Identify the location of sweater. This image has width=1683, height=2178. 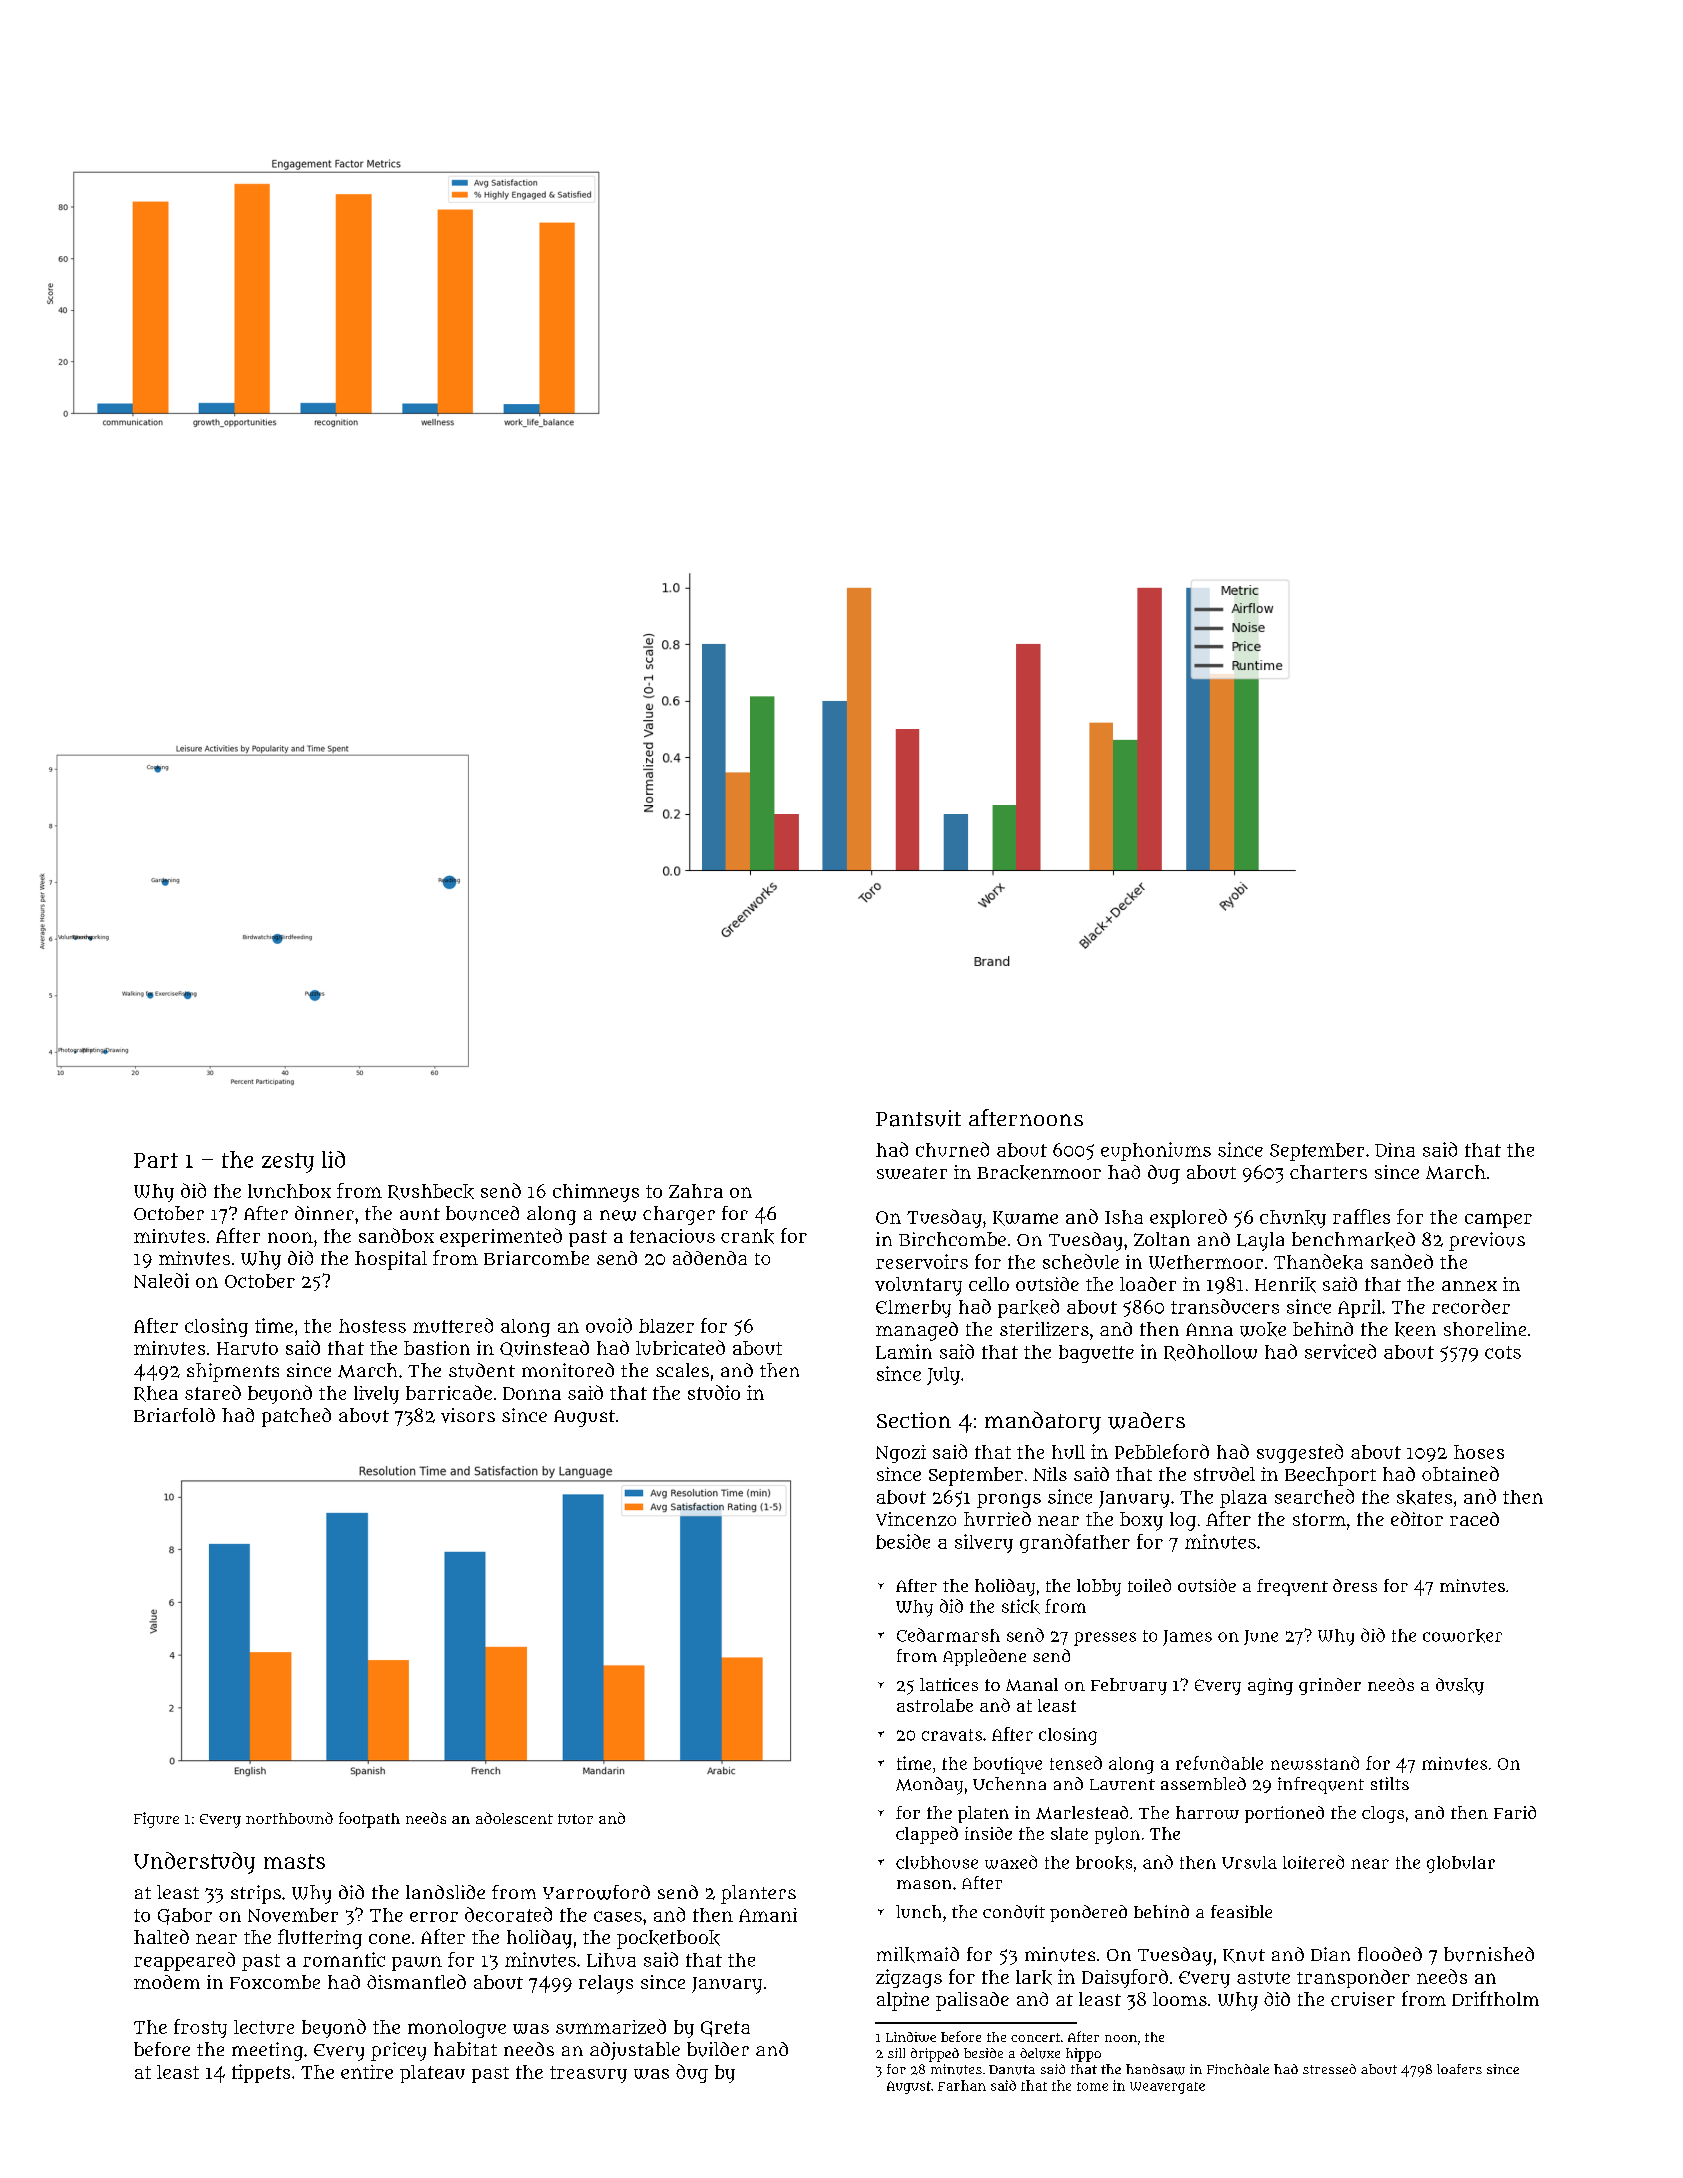
(912, 1173).
